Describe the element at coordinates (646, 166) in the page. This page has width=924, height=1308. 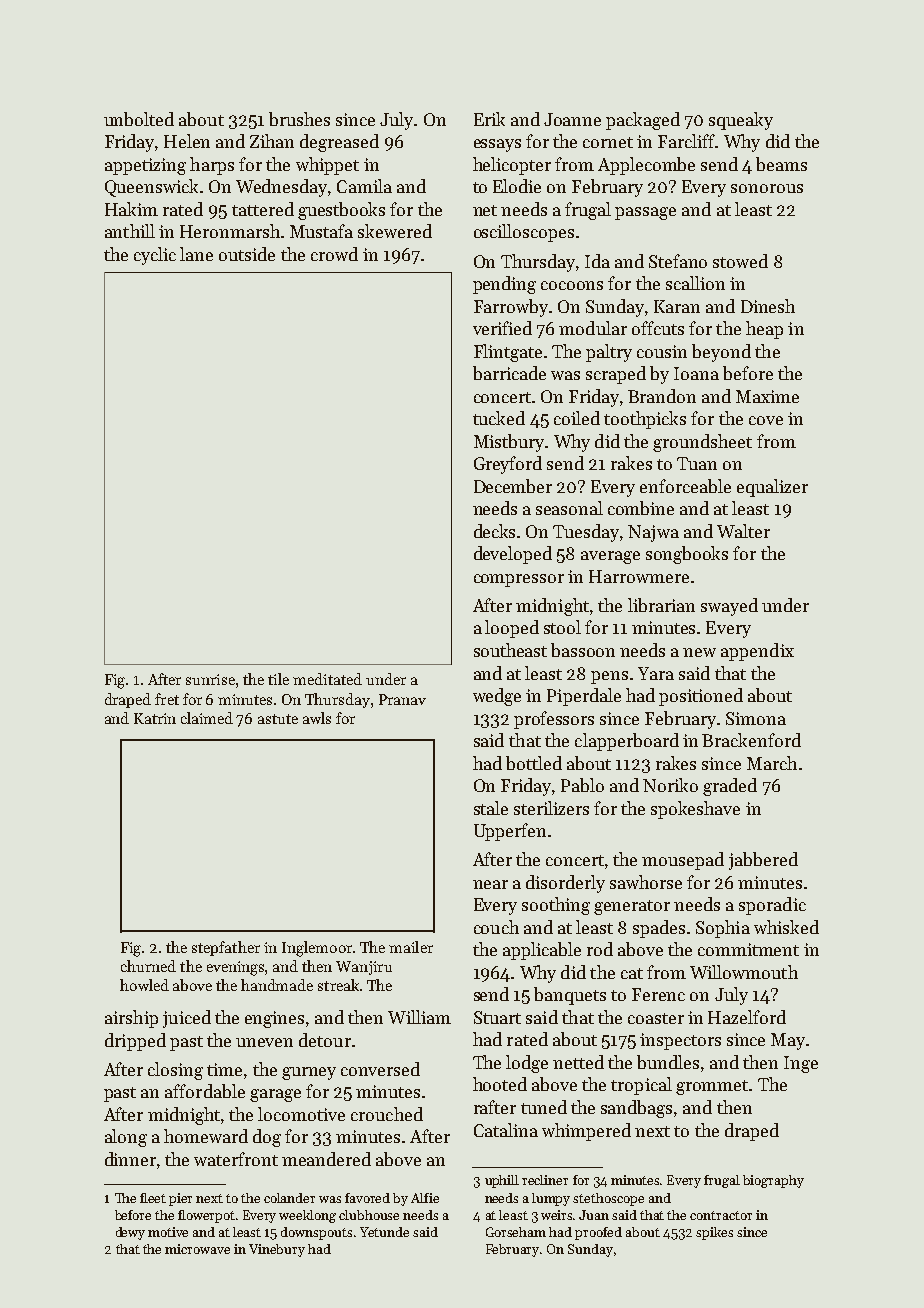
I see `Applecombe` at that location.
